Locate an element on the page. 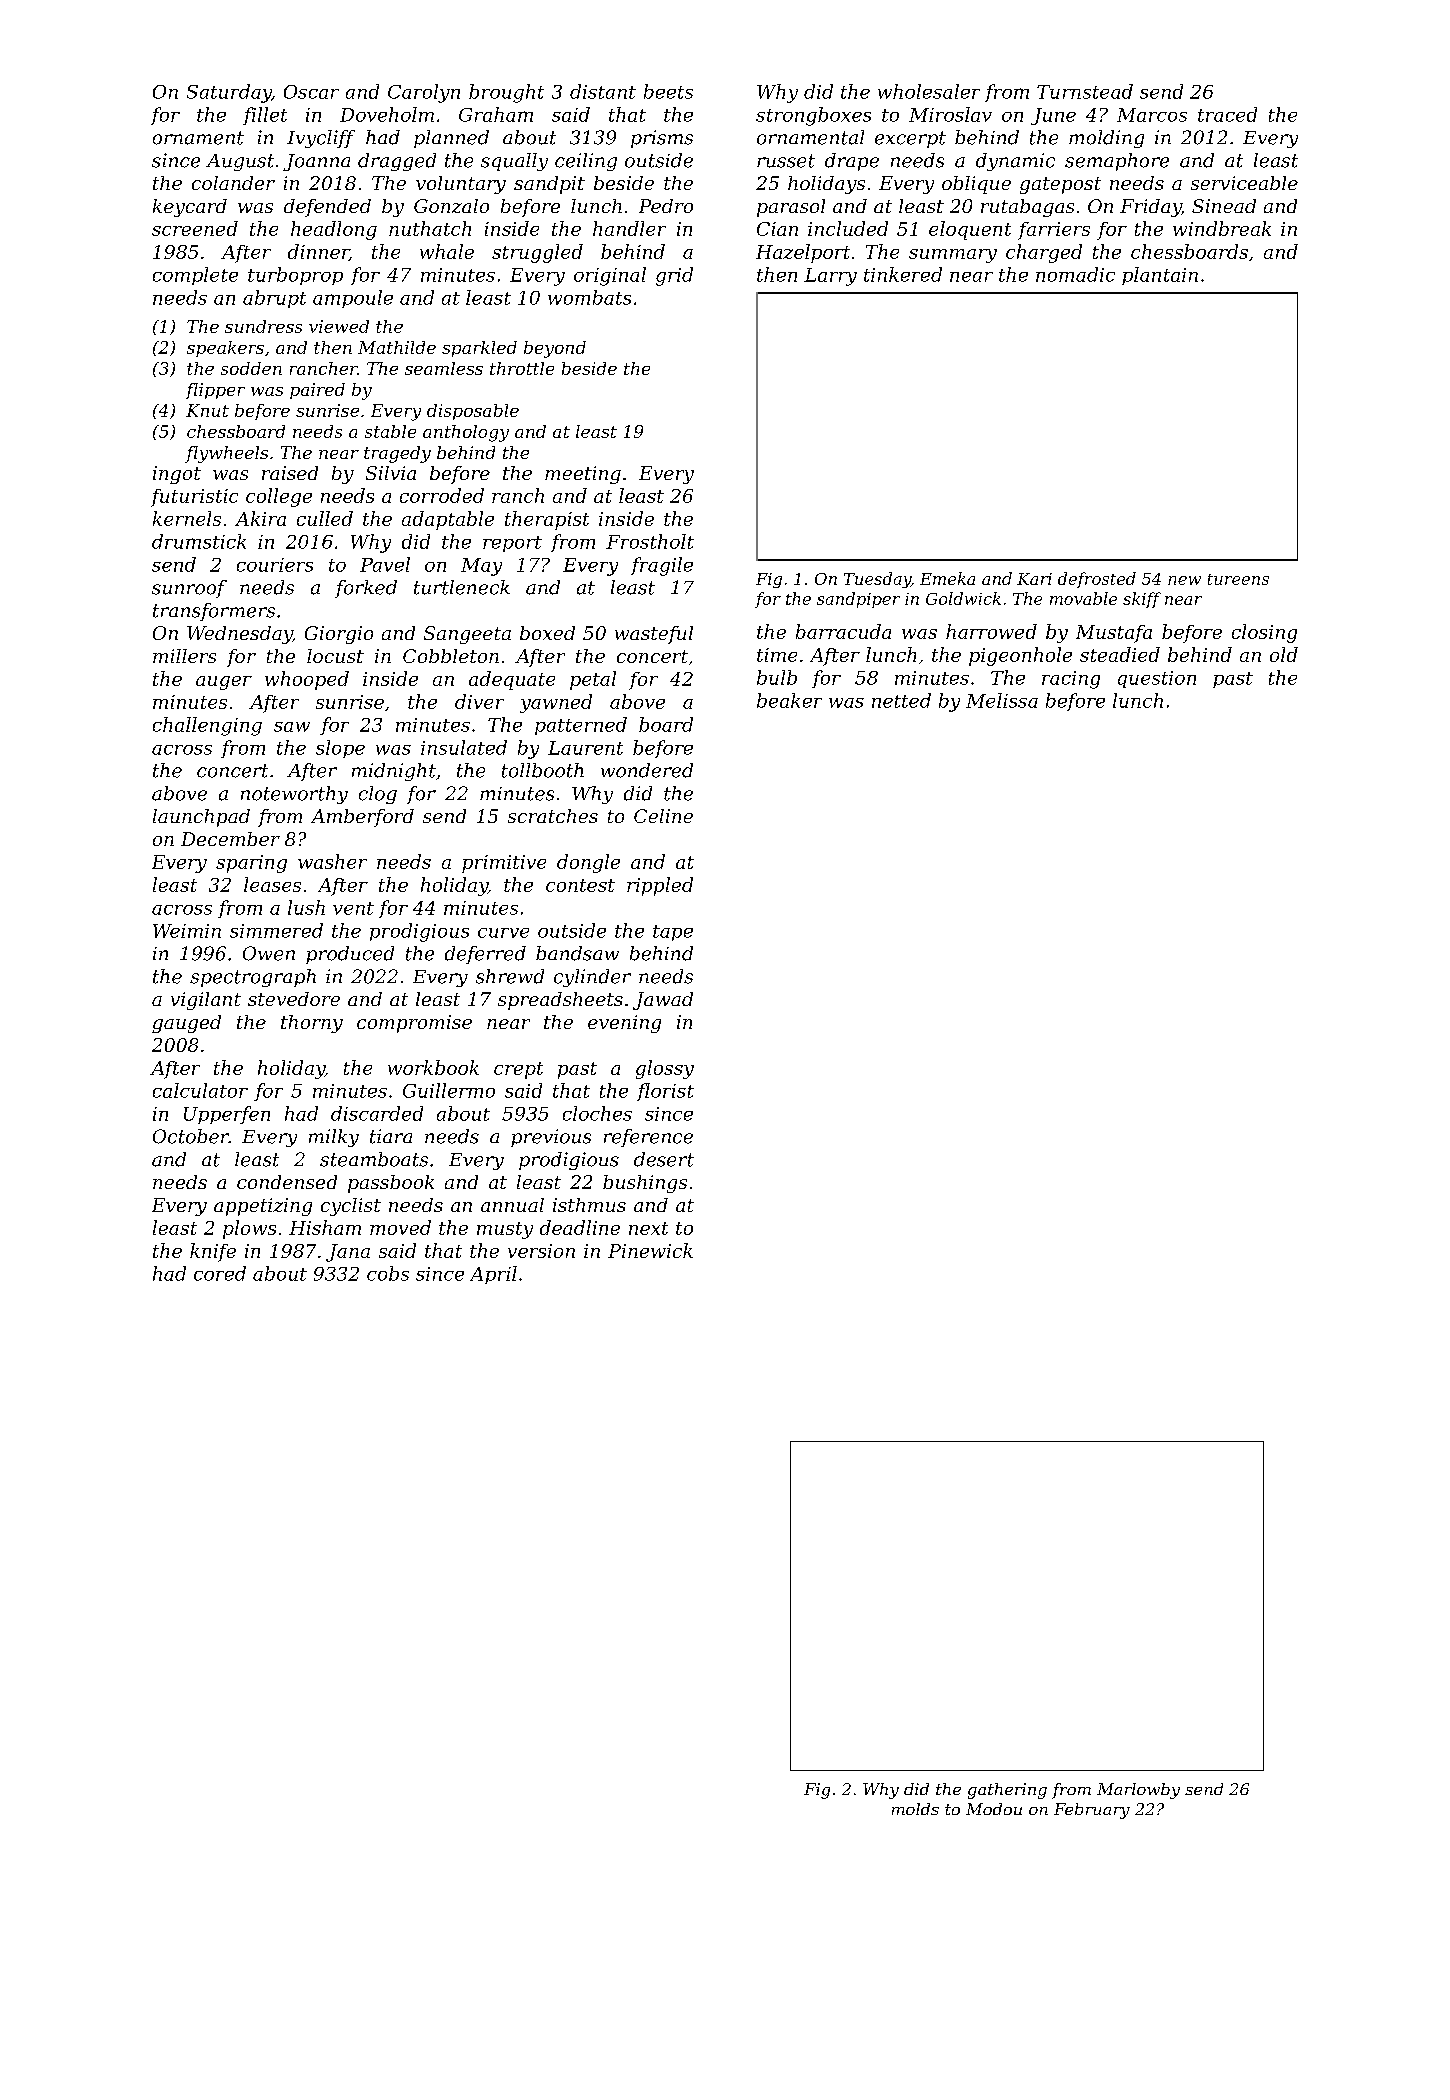 Image resolution: width=1450 pixels, height=2100 pixels. Pinewick is located at coordinates (650, 1250).
